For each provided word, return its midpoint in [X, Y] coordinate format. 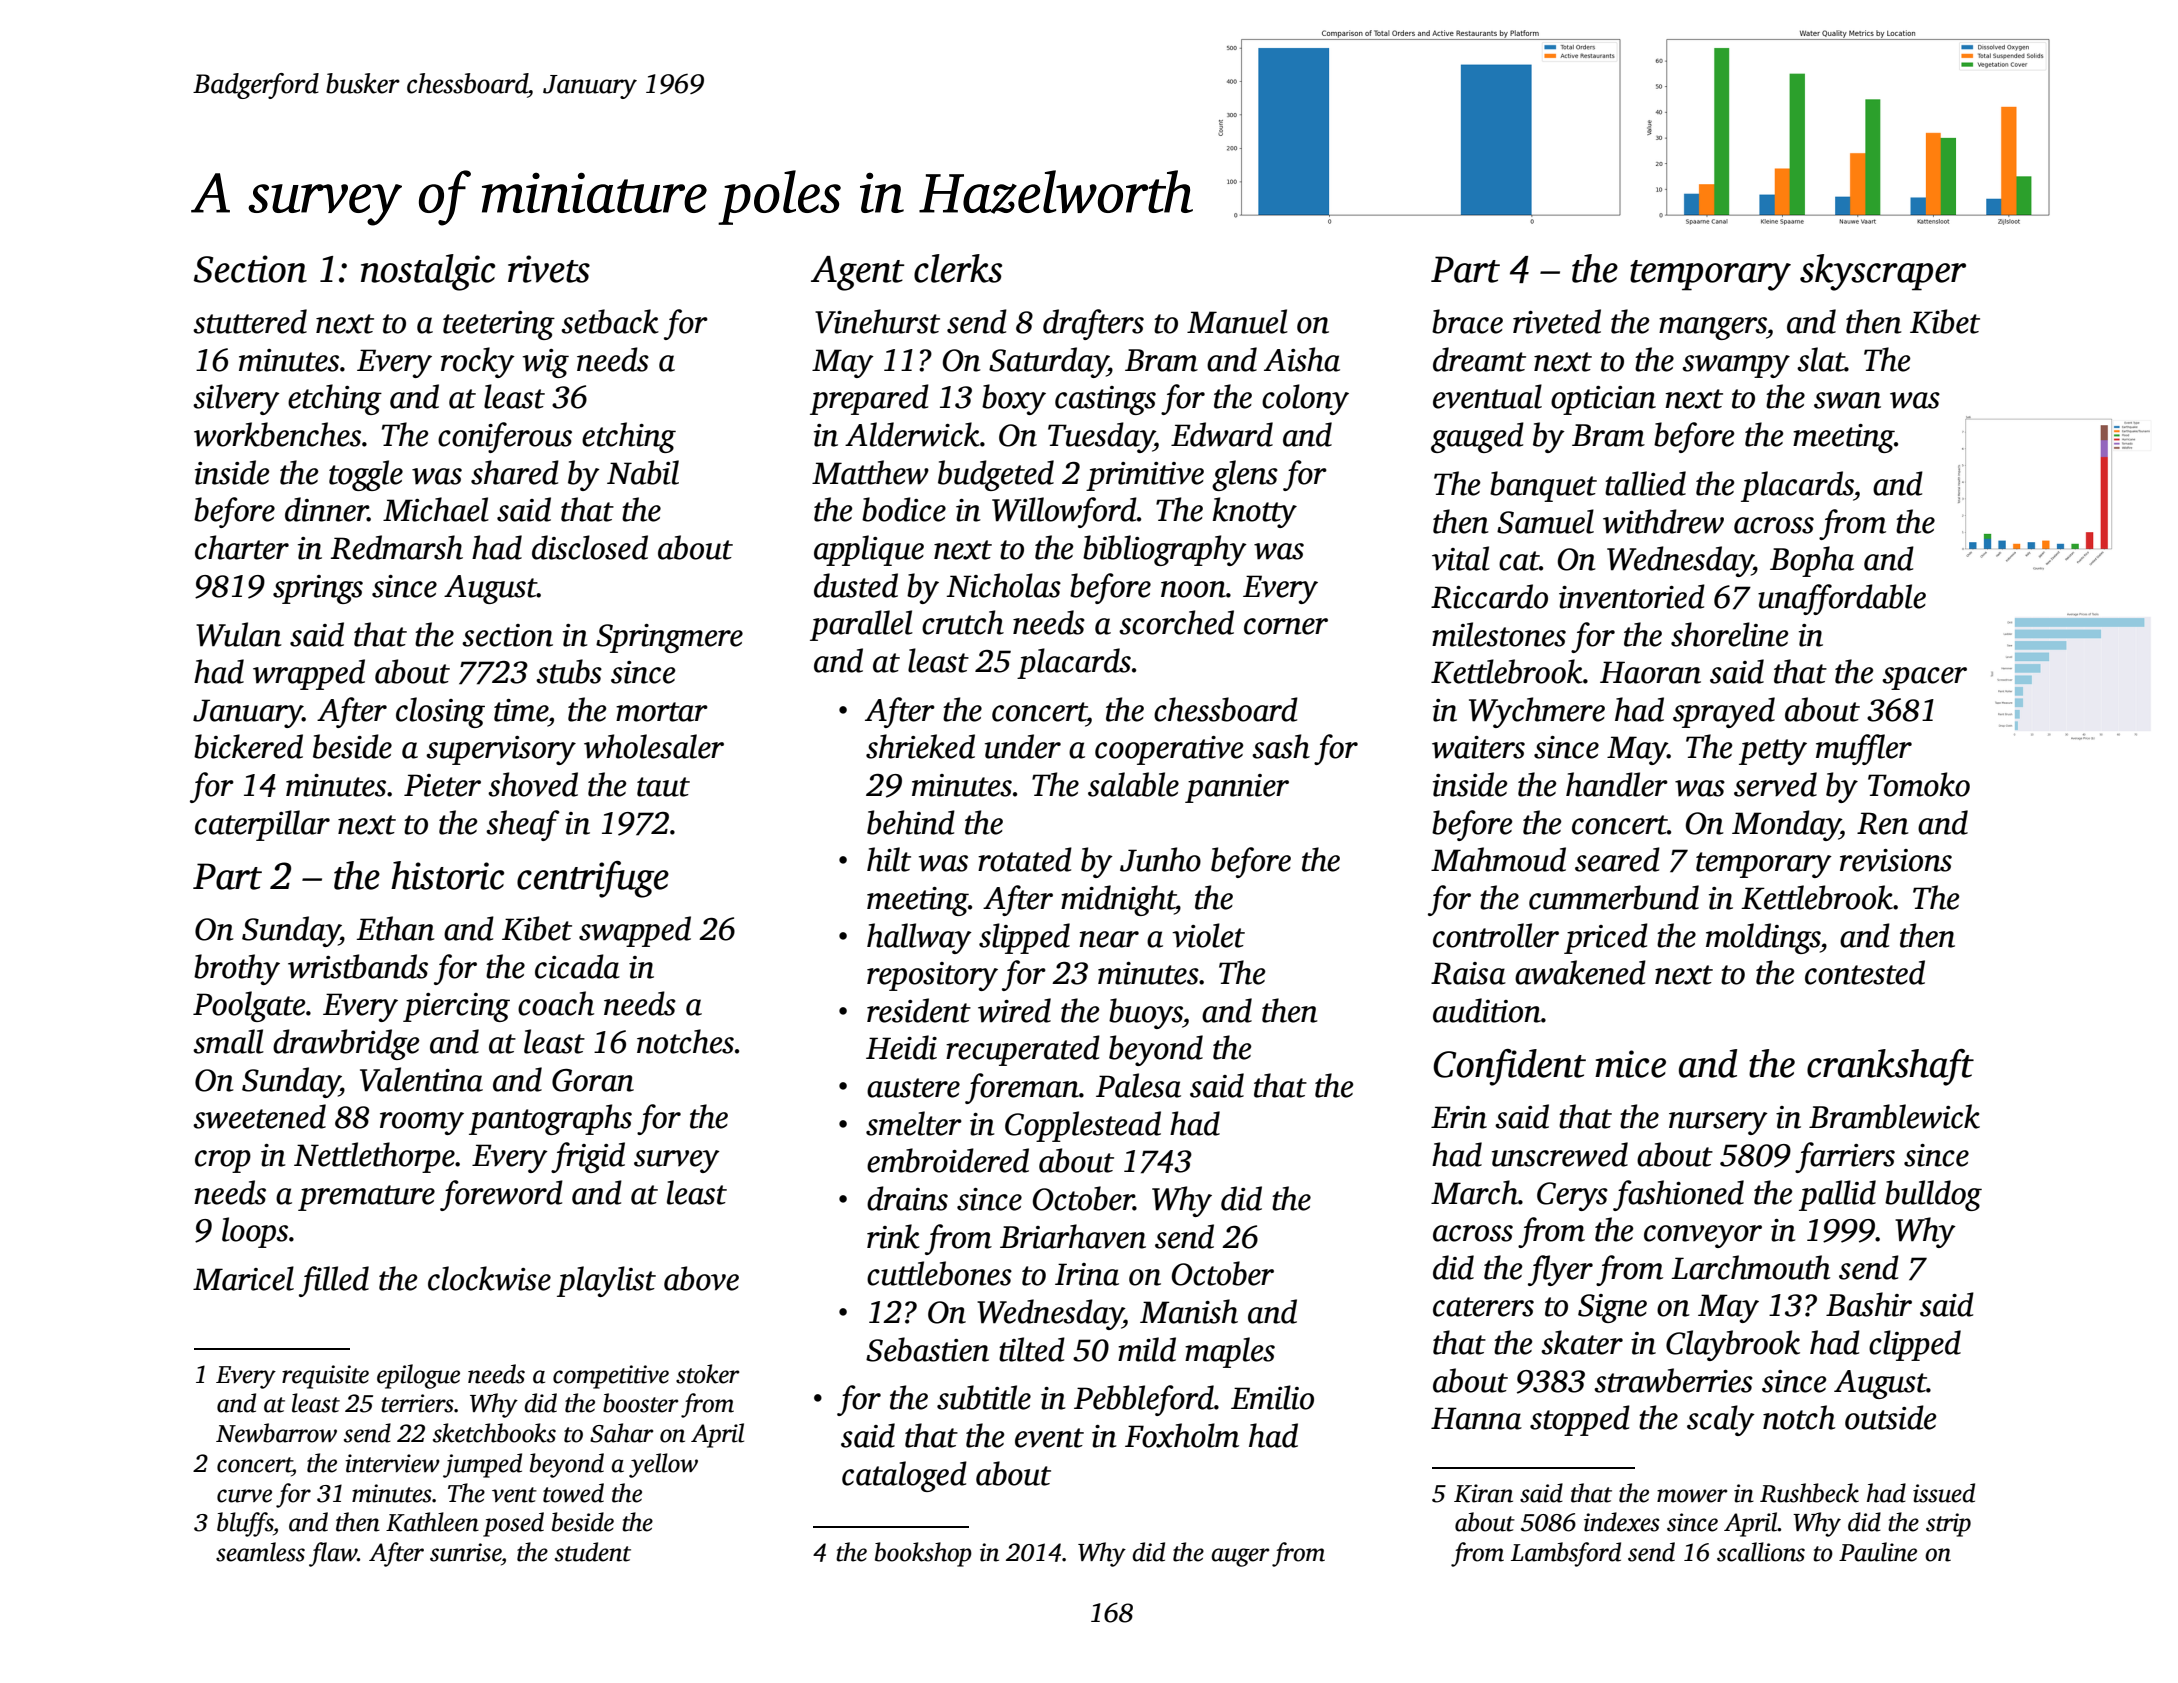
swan [1847, 400]
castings [1105, 400]
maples [1230, 1352]
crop [223, 1161]
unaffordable [1842, 599]
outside [1891, 1417]
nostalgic [428, 272]
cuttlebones [939, 1273]
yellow [663, 1465]
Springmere [669, 638]
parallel [861, 625]
